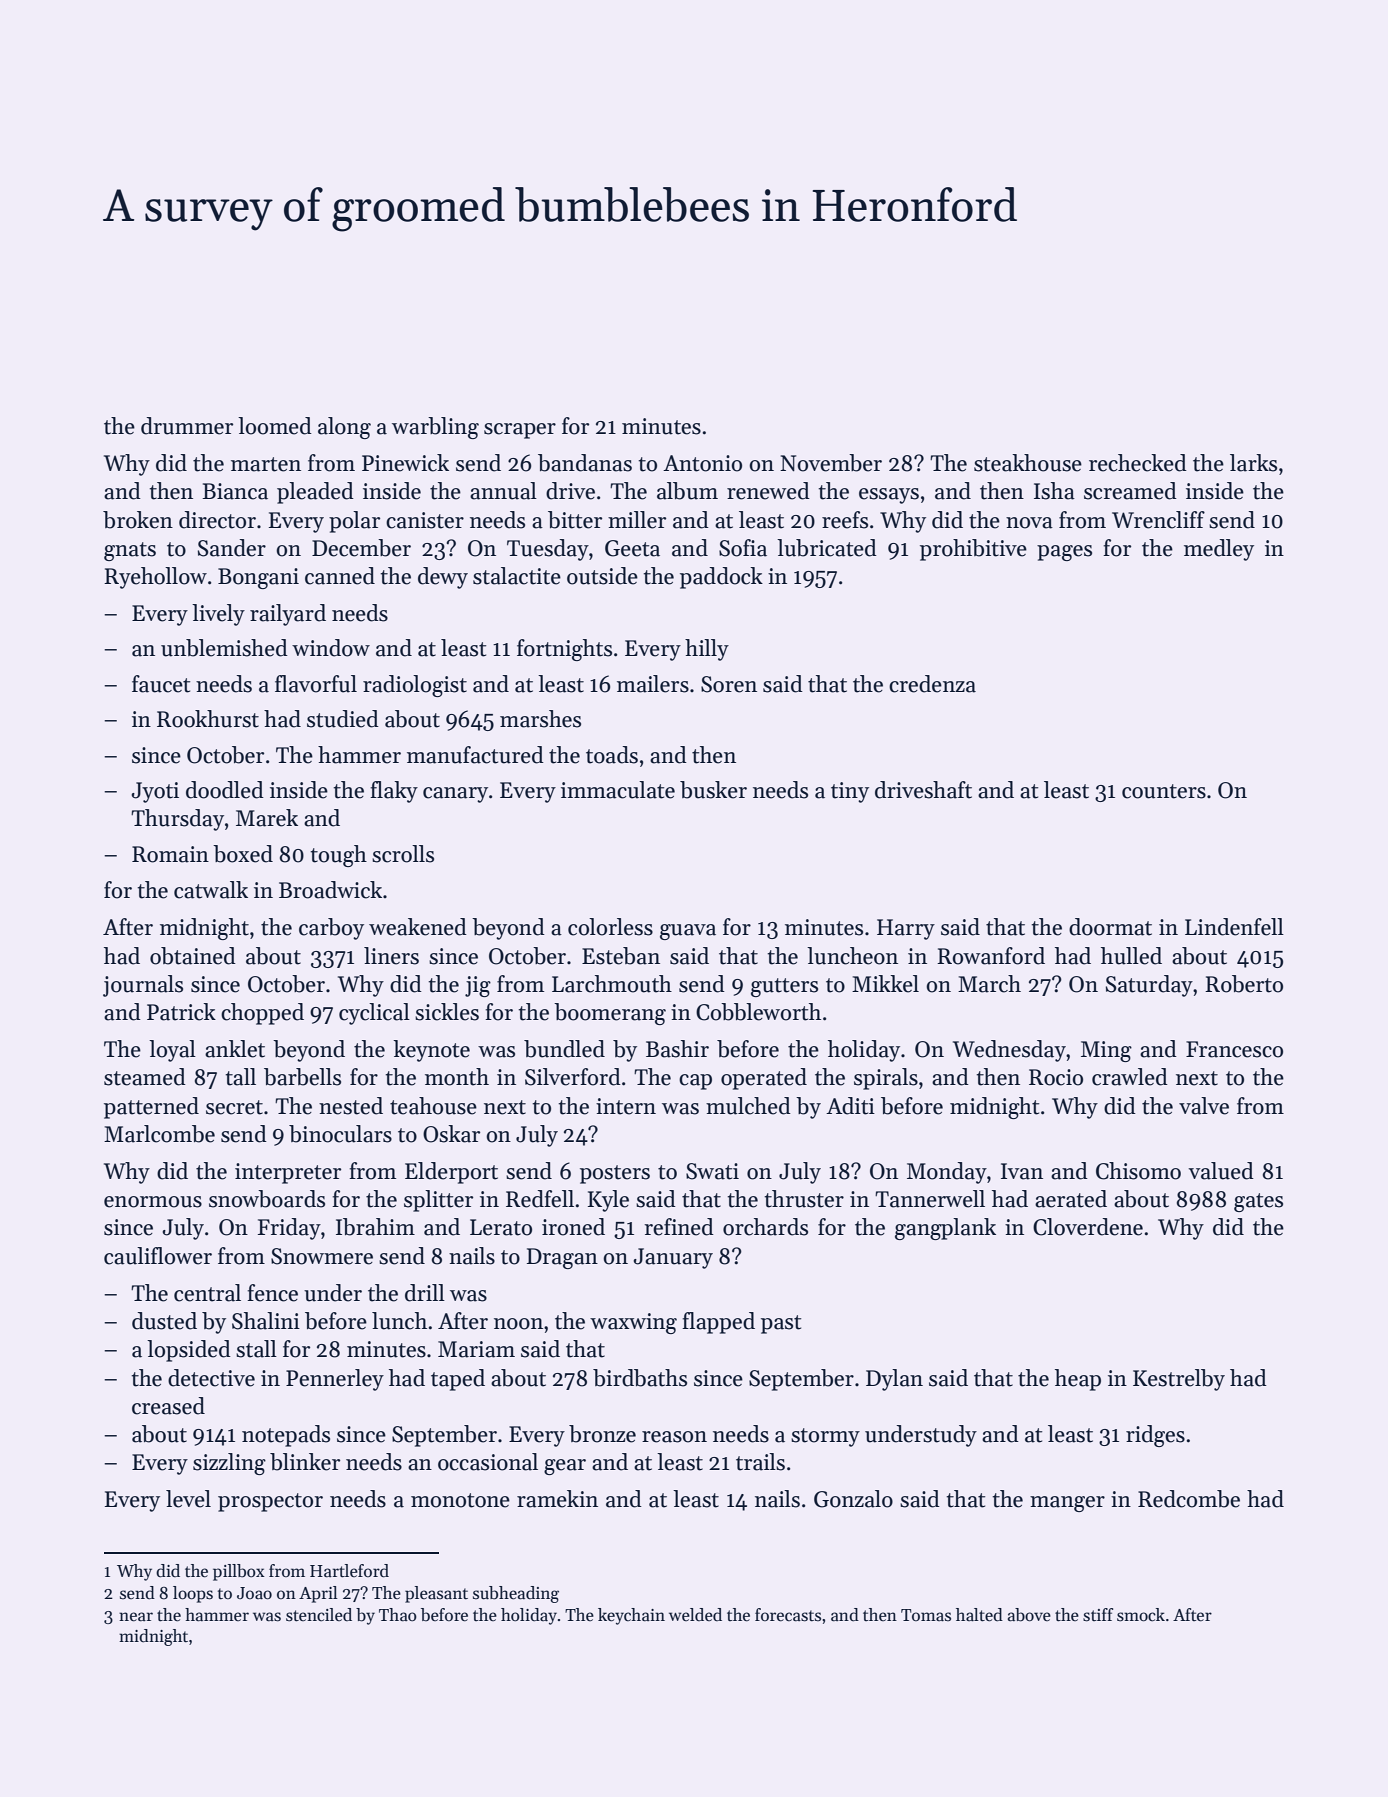 The height and width of the image is (1797, 1388). What do you see at coordinates (517, 576) in the image?
I see `stalactite` at bounding box center [517, 576].
